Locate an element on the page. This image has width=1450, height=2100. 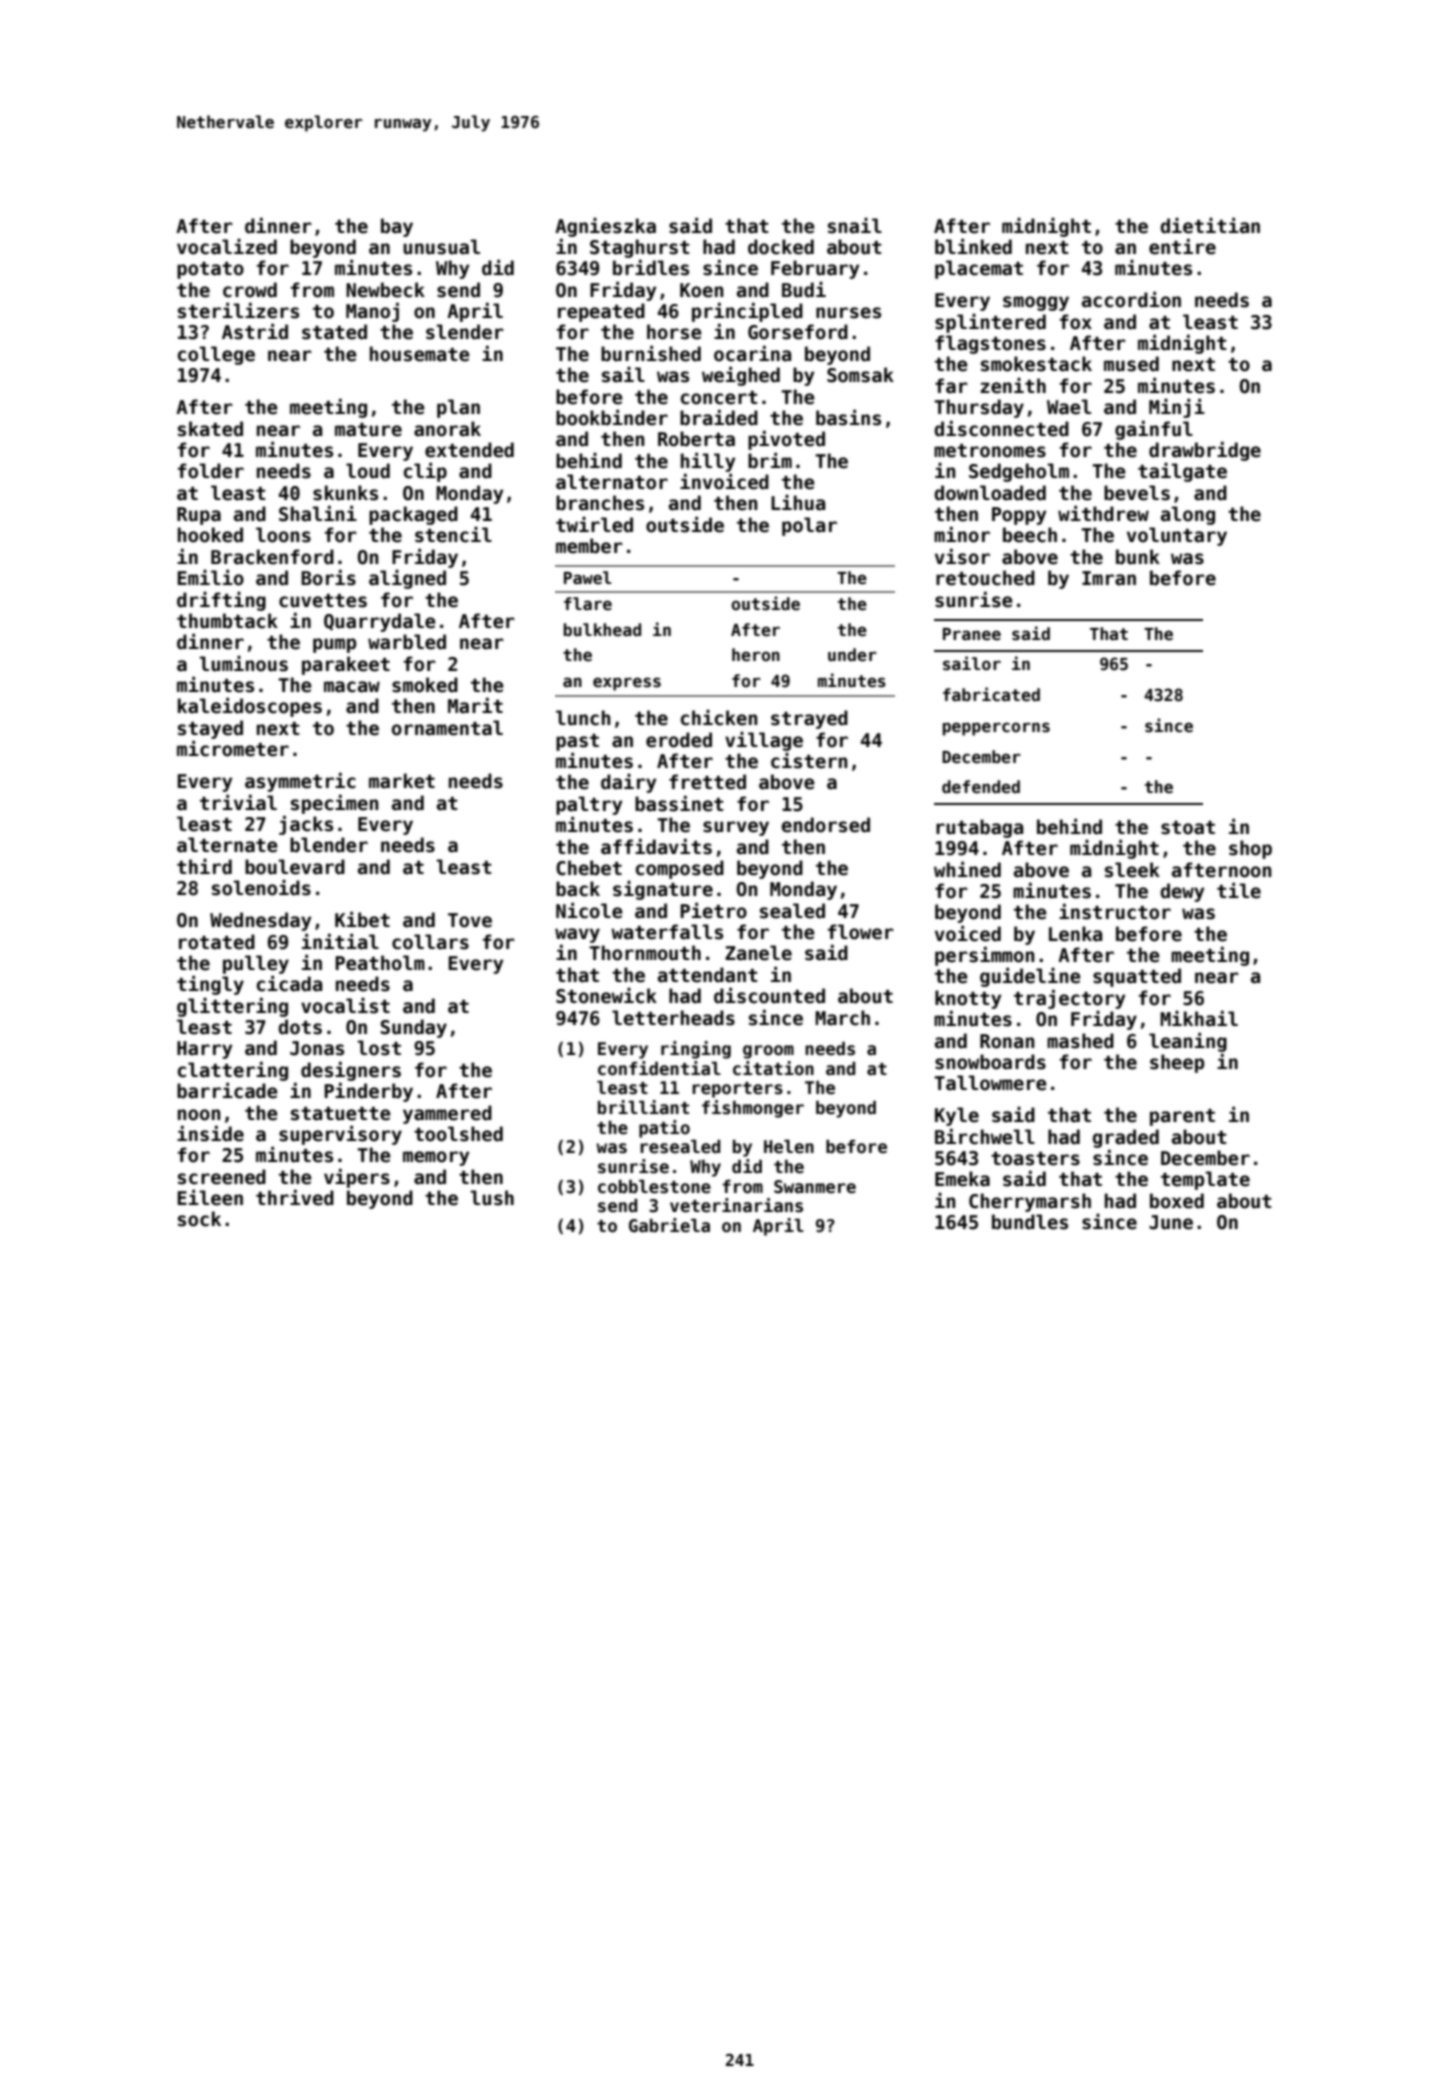
stoat is located at coordinates (1188, 828).
